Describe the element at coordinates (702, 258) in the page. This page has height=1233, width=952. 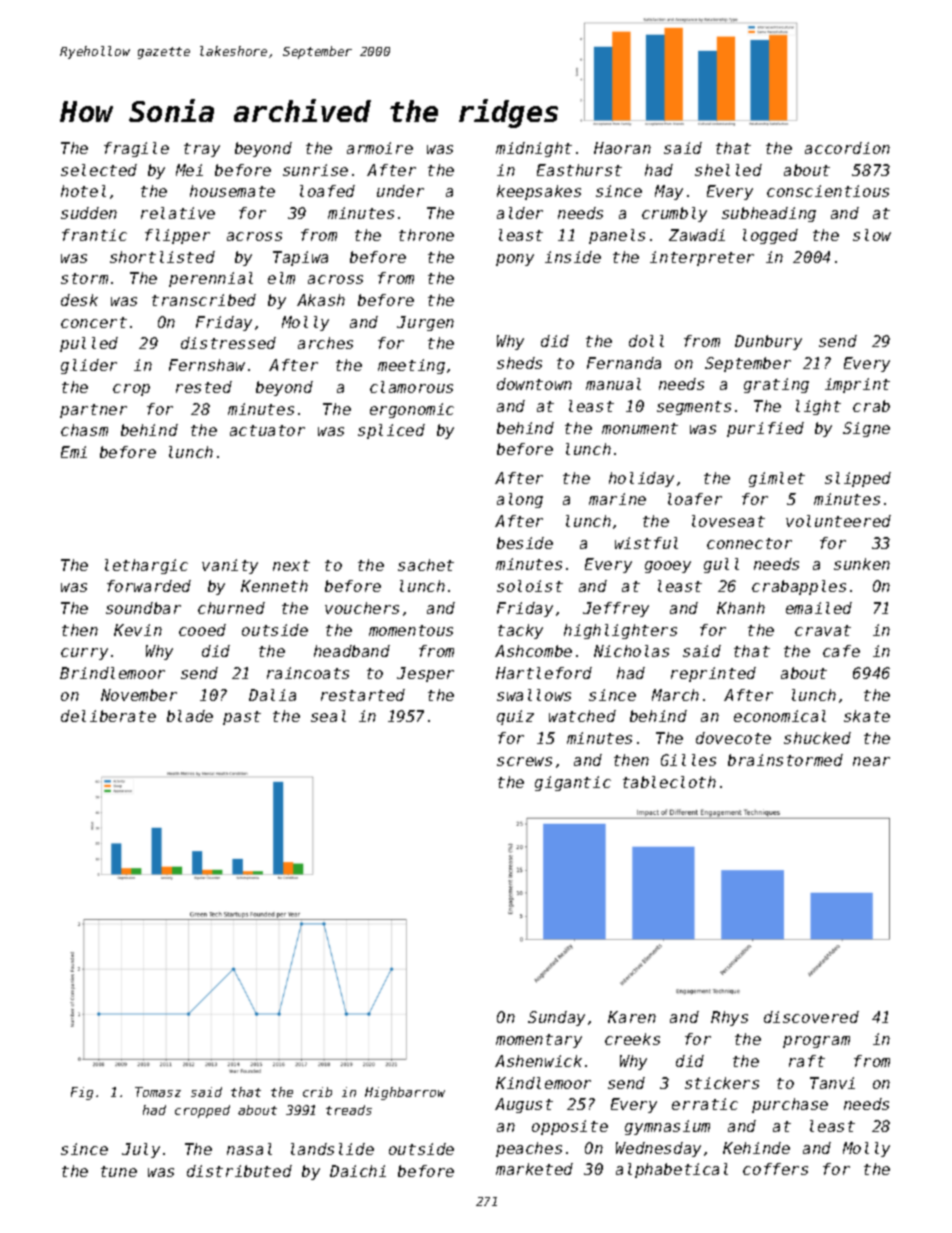
I see `interpreter` at that location.
